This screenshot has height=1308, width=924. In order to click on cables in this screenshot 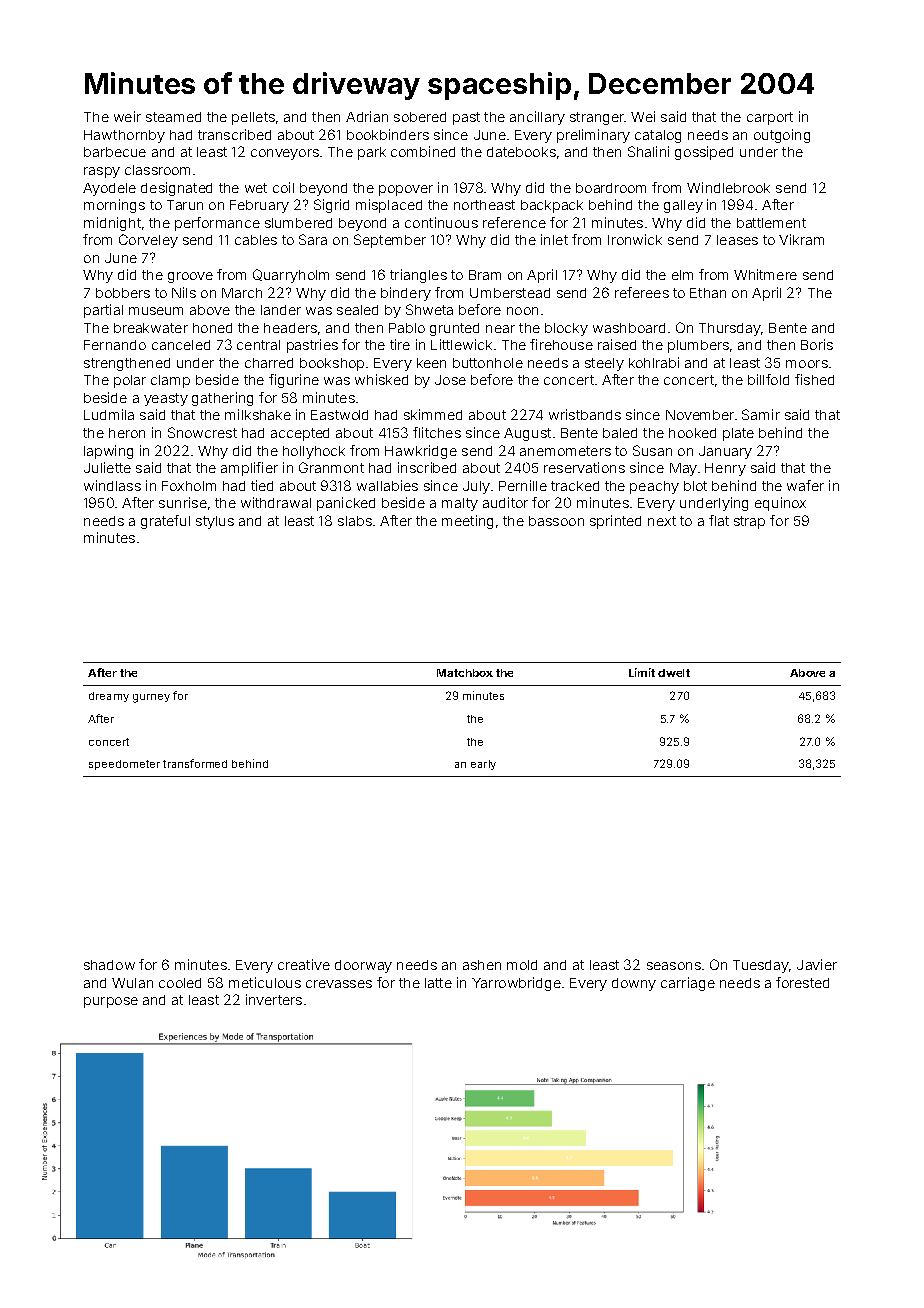, I will do `click(256, 240)`.
